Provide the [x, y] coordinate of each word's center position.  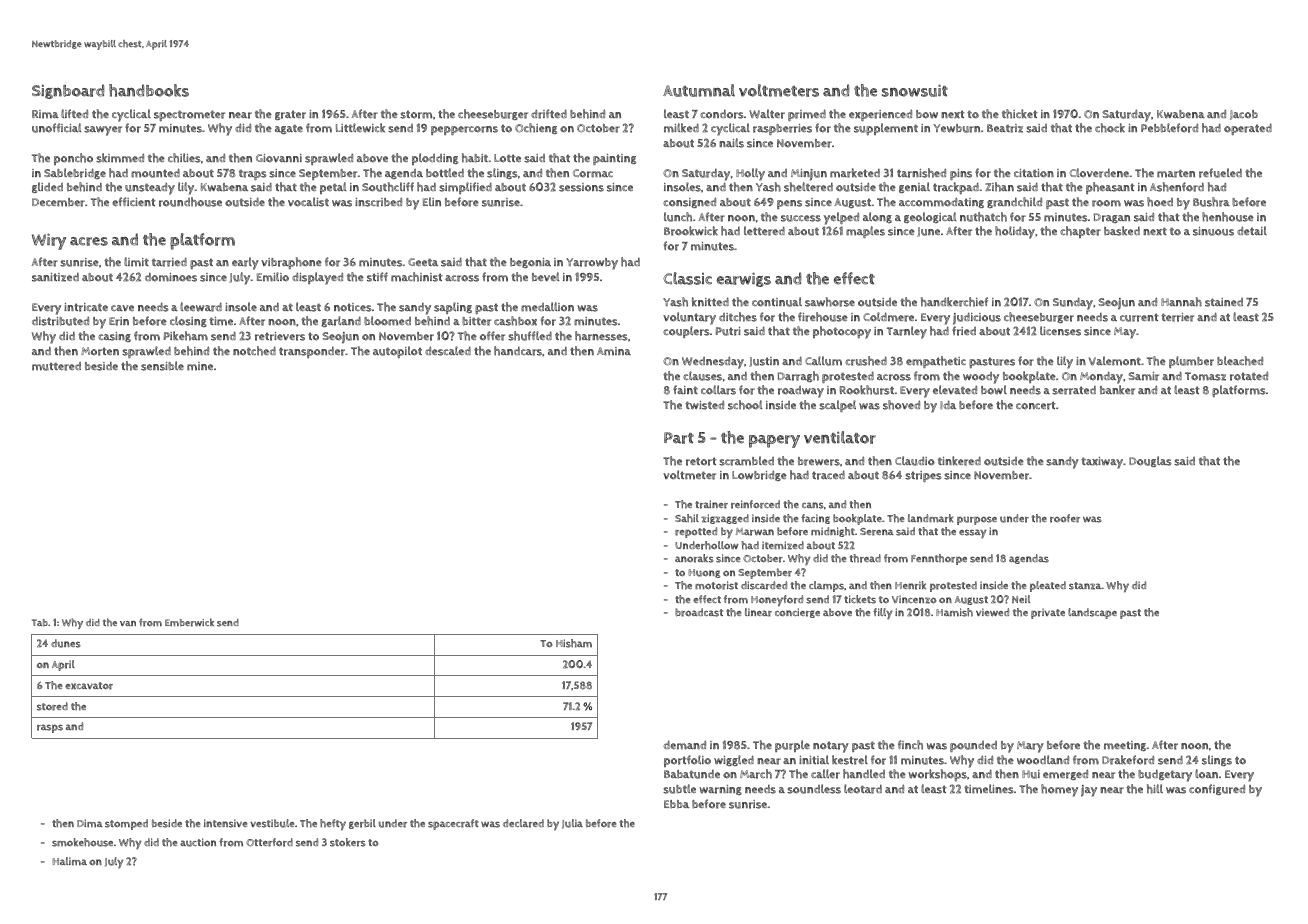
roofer [1065, 518]
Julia [572, 824]
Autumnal [699, 90]
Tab [40, 622]
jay [1089, 791]
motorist [716, 585]
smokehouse [82, 842]
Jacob [1244, 115]
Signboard [68, 91]
